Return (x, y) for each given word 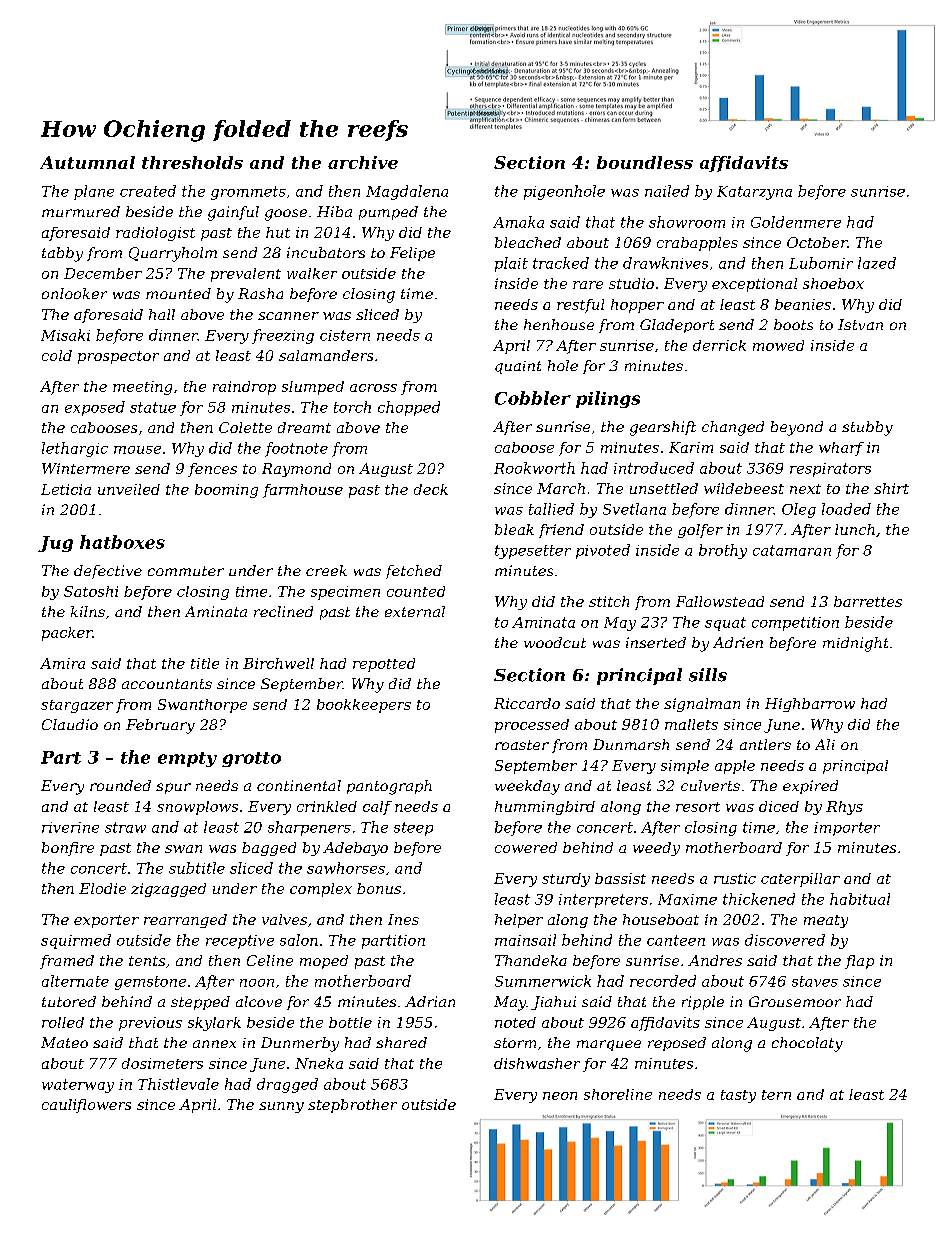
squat (725, 624)
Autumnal (87, 162)
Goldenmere (796, 222)
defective (108, 572)
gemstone (150, 983)
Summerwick (543, 981)
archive (363, 162)
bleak (514, 529)
